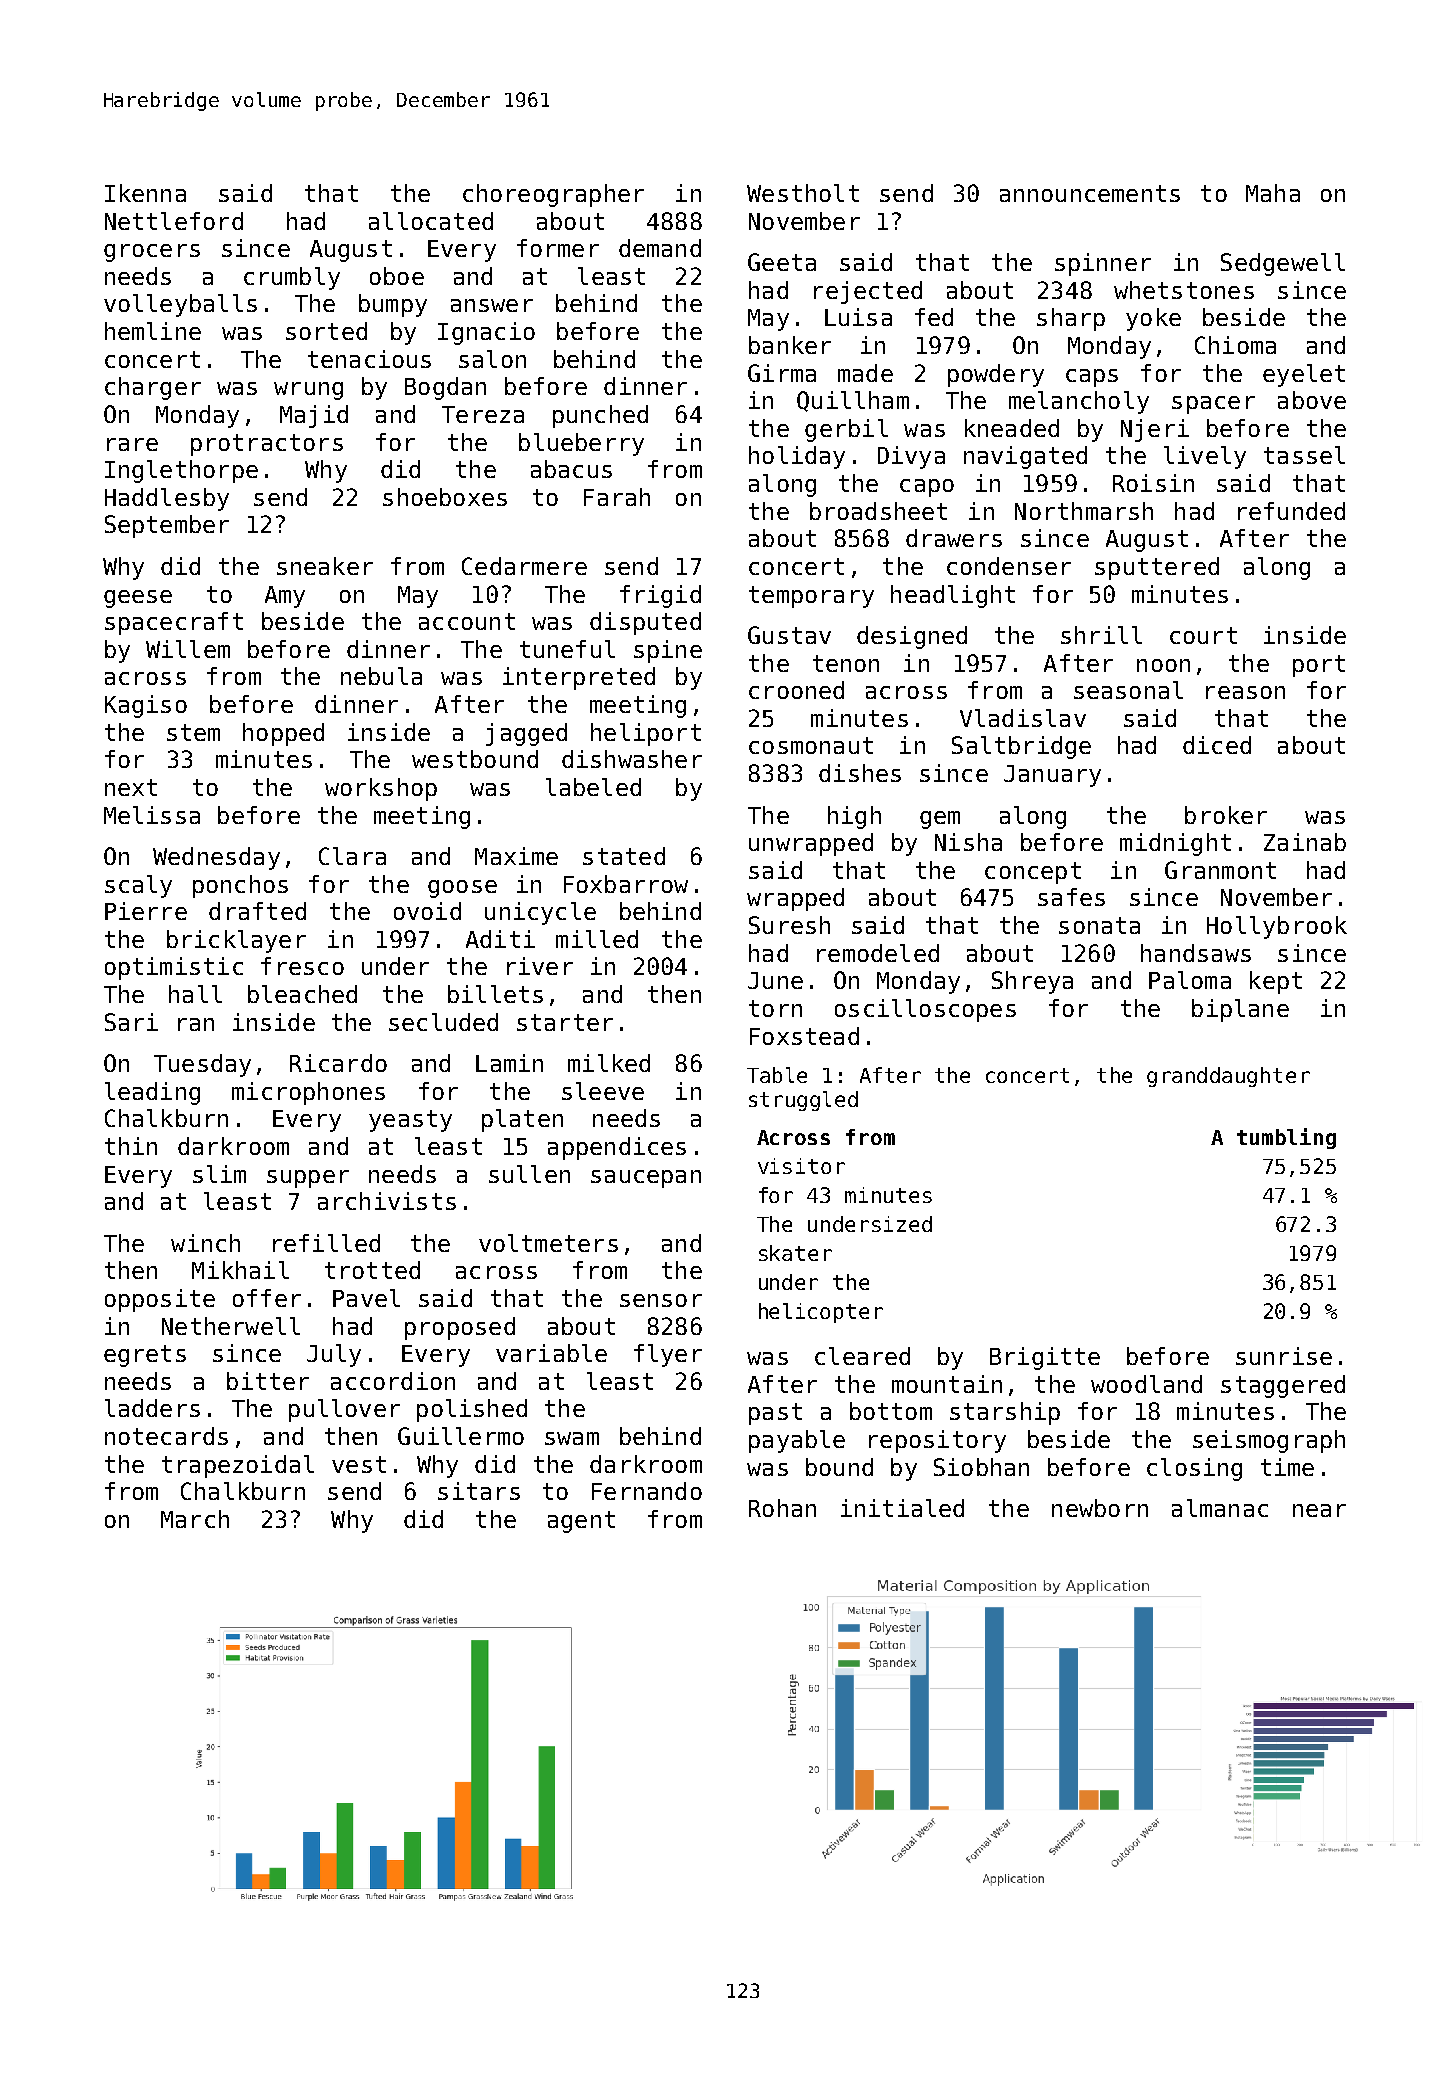 Image resolution: width=1450 pixels, height=2100 pixels. Describe the element at coordinates (325, 566) in the screenshot. I see `sneaker` at that location.
